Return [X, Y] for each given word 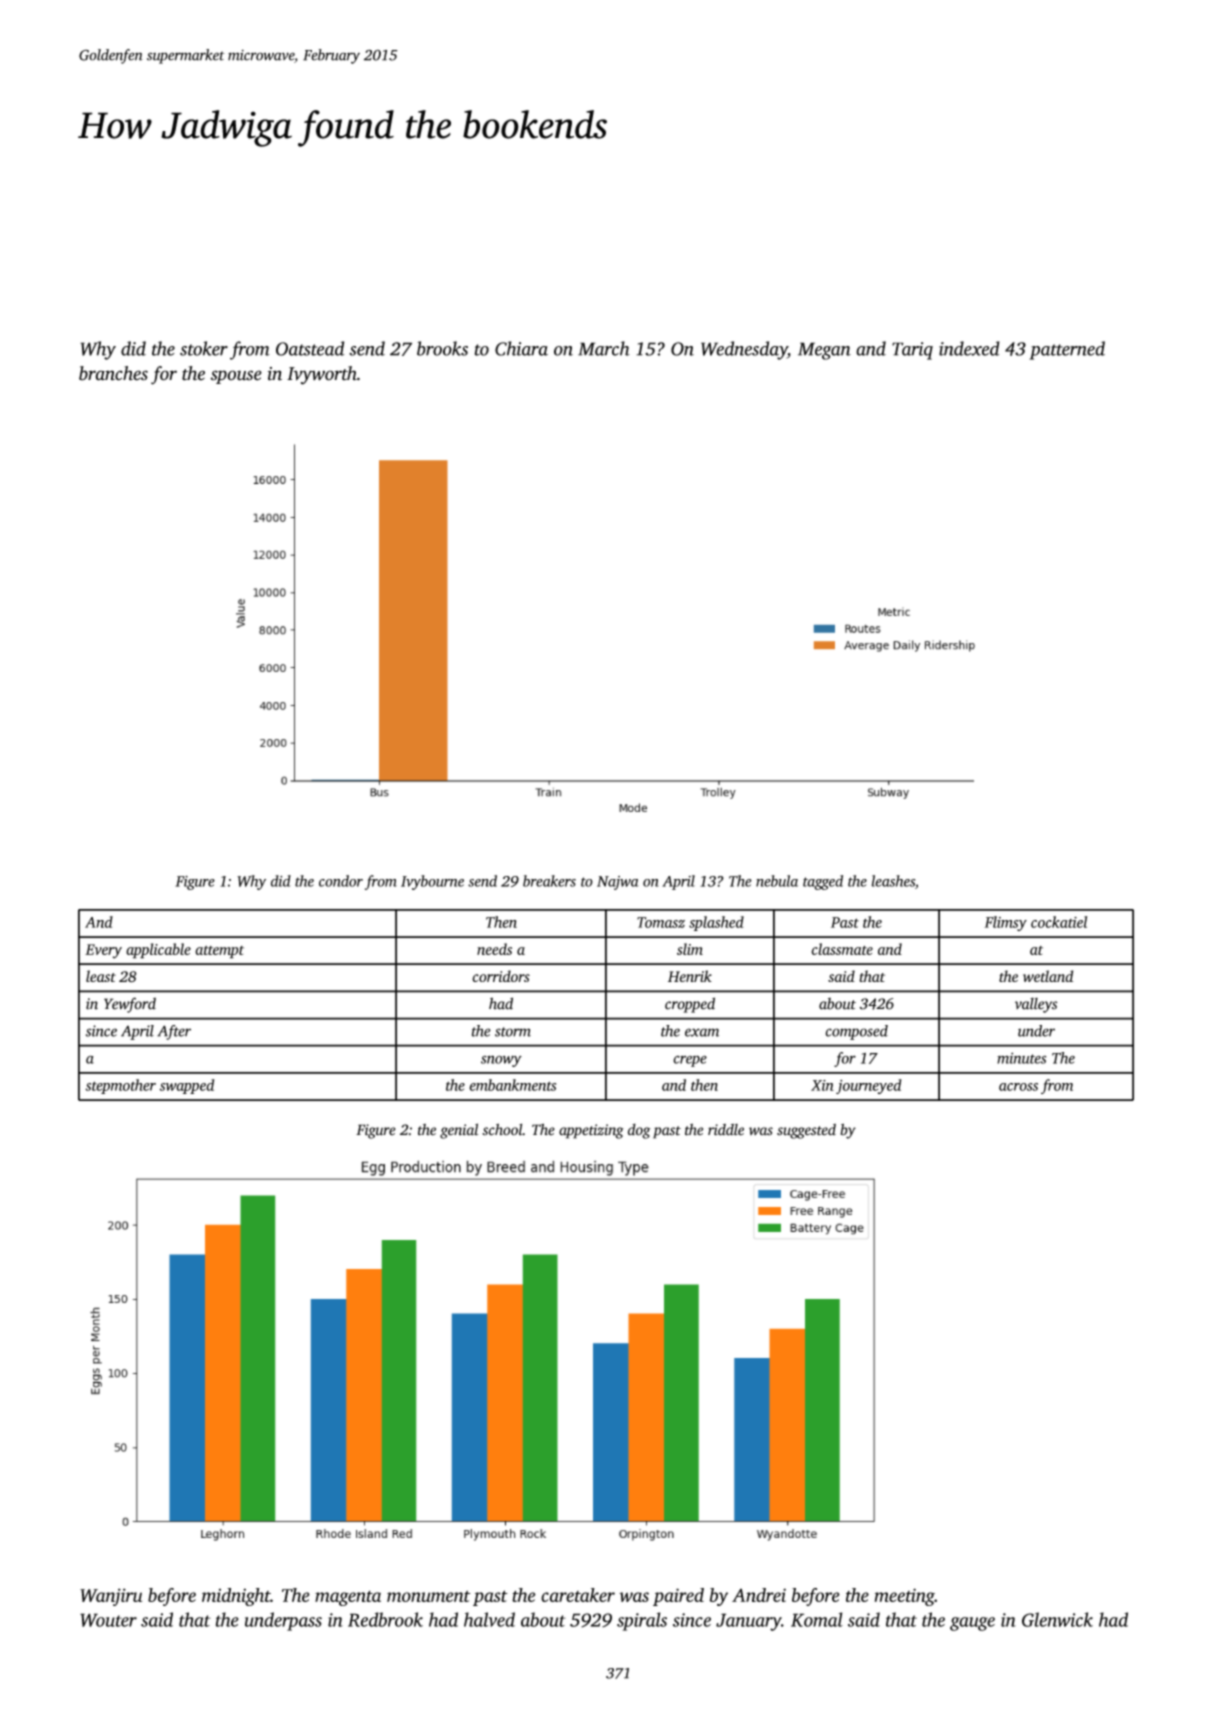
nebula [777, 881]
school [502, 1129]
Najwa [618, 883]
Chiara [521, 348]
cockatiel [1059, 922]
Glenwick [1057, 1619]
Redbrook [385, 1619]
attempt [219, 952]
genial [459, 1131]
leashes [893, 881]
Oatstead [310, 348]
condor [341, 881]
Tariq [912, 351]
